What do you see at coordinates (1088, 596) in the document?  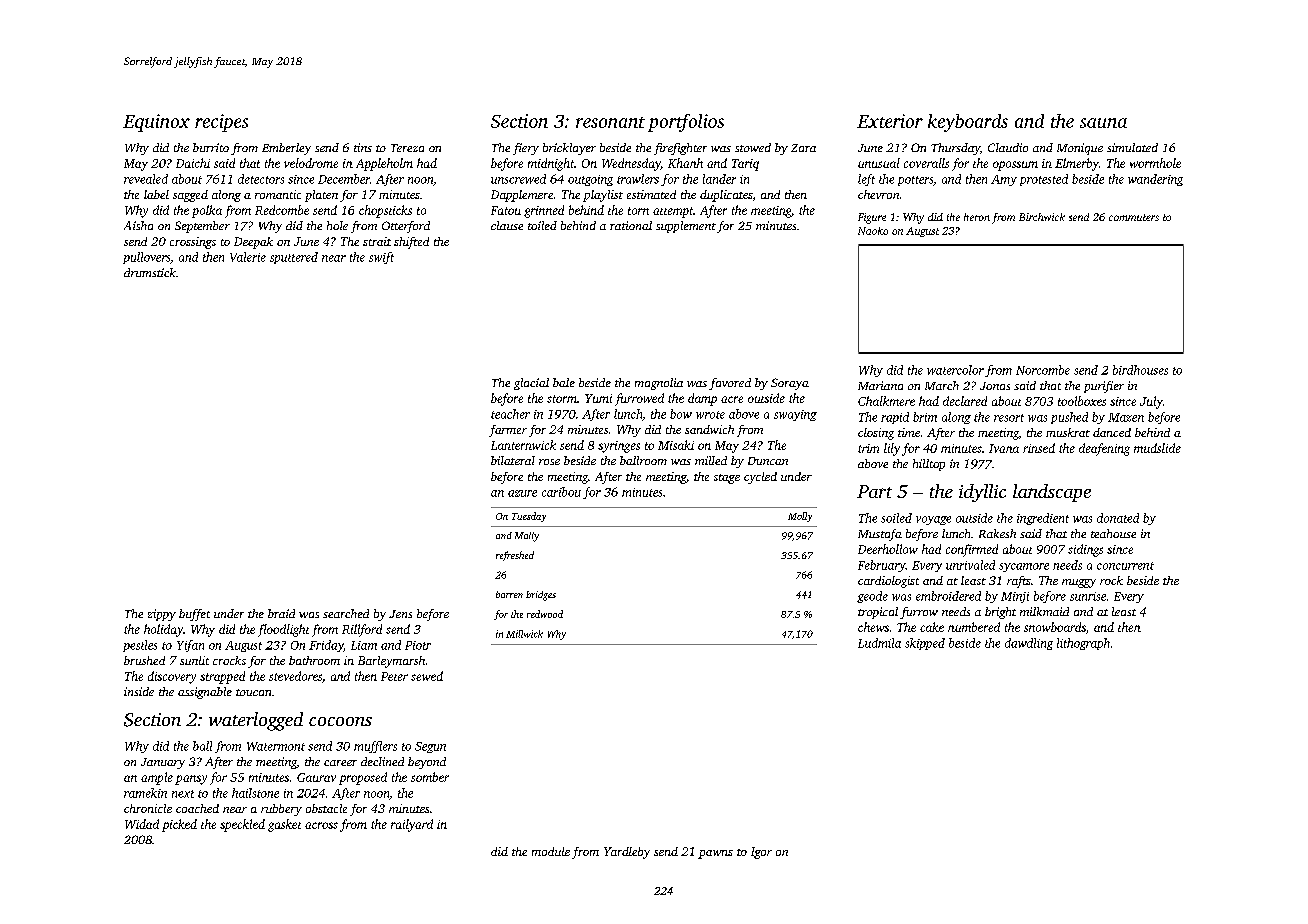 I see `sunrise` at bounding box center [1088, 596].
